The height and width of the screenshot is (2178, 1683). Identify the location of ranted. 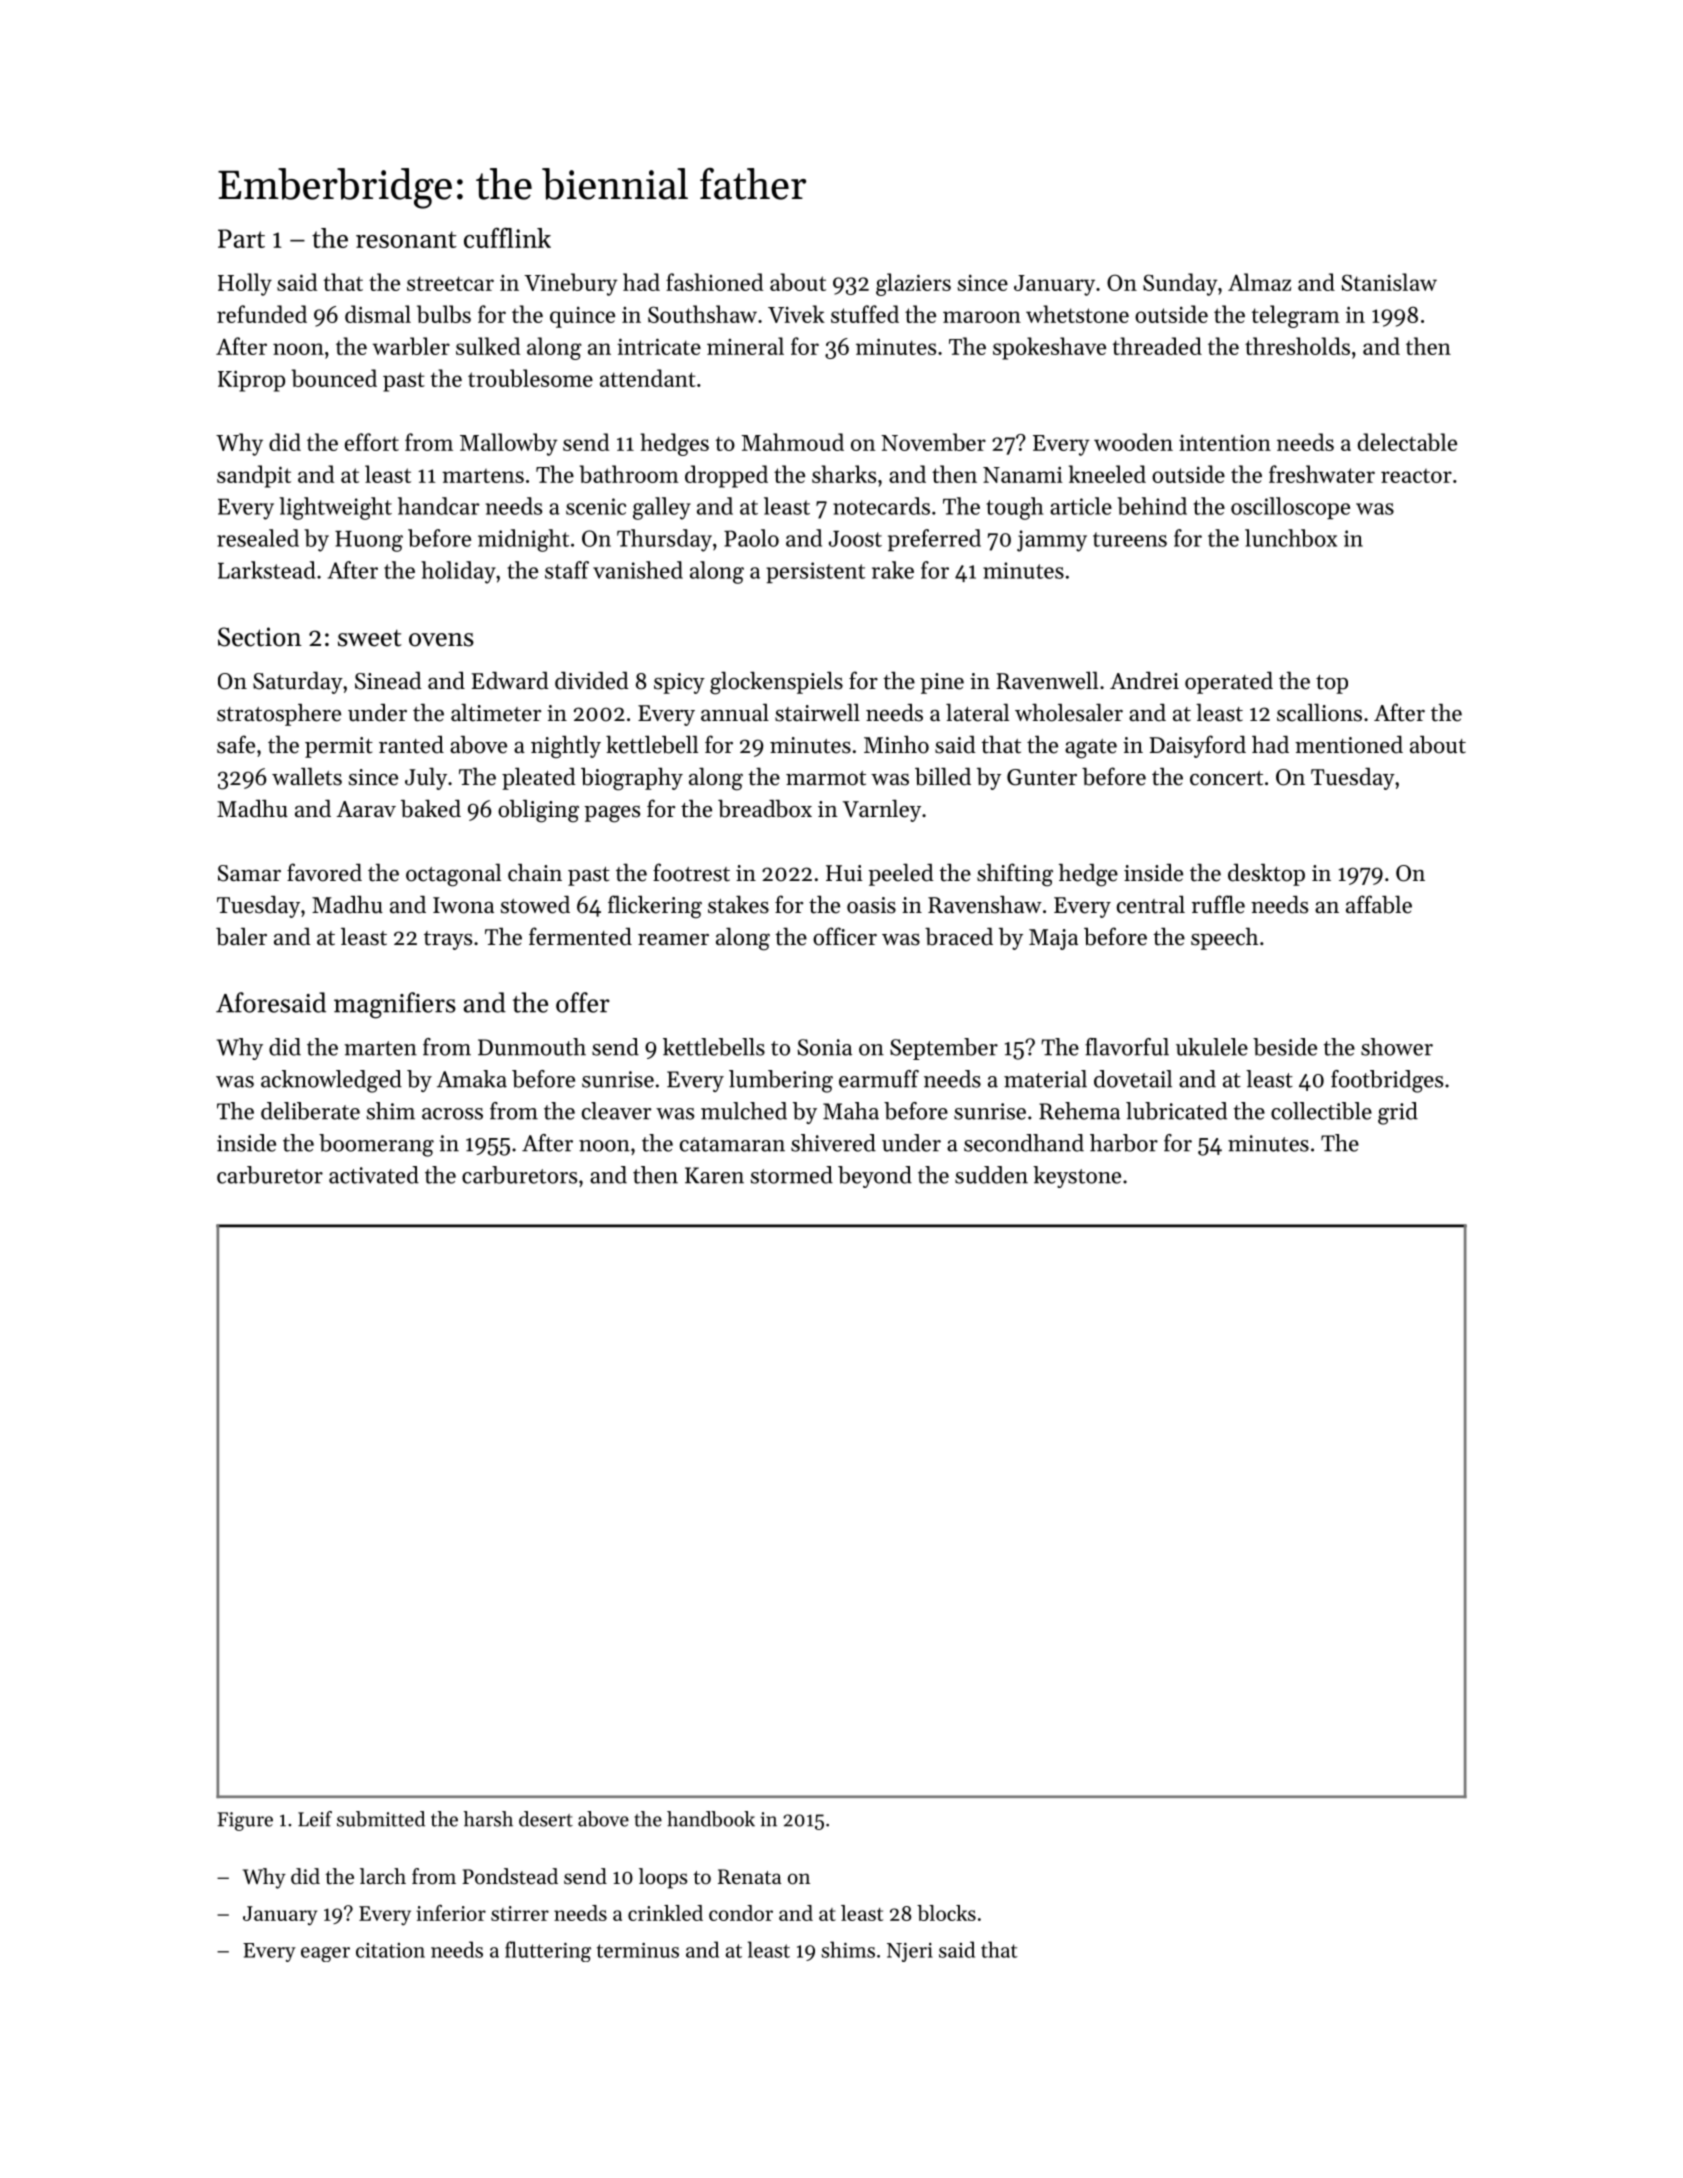
(411, 745).
